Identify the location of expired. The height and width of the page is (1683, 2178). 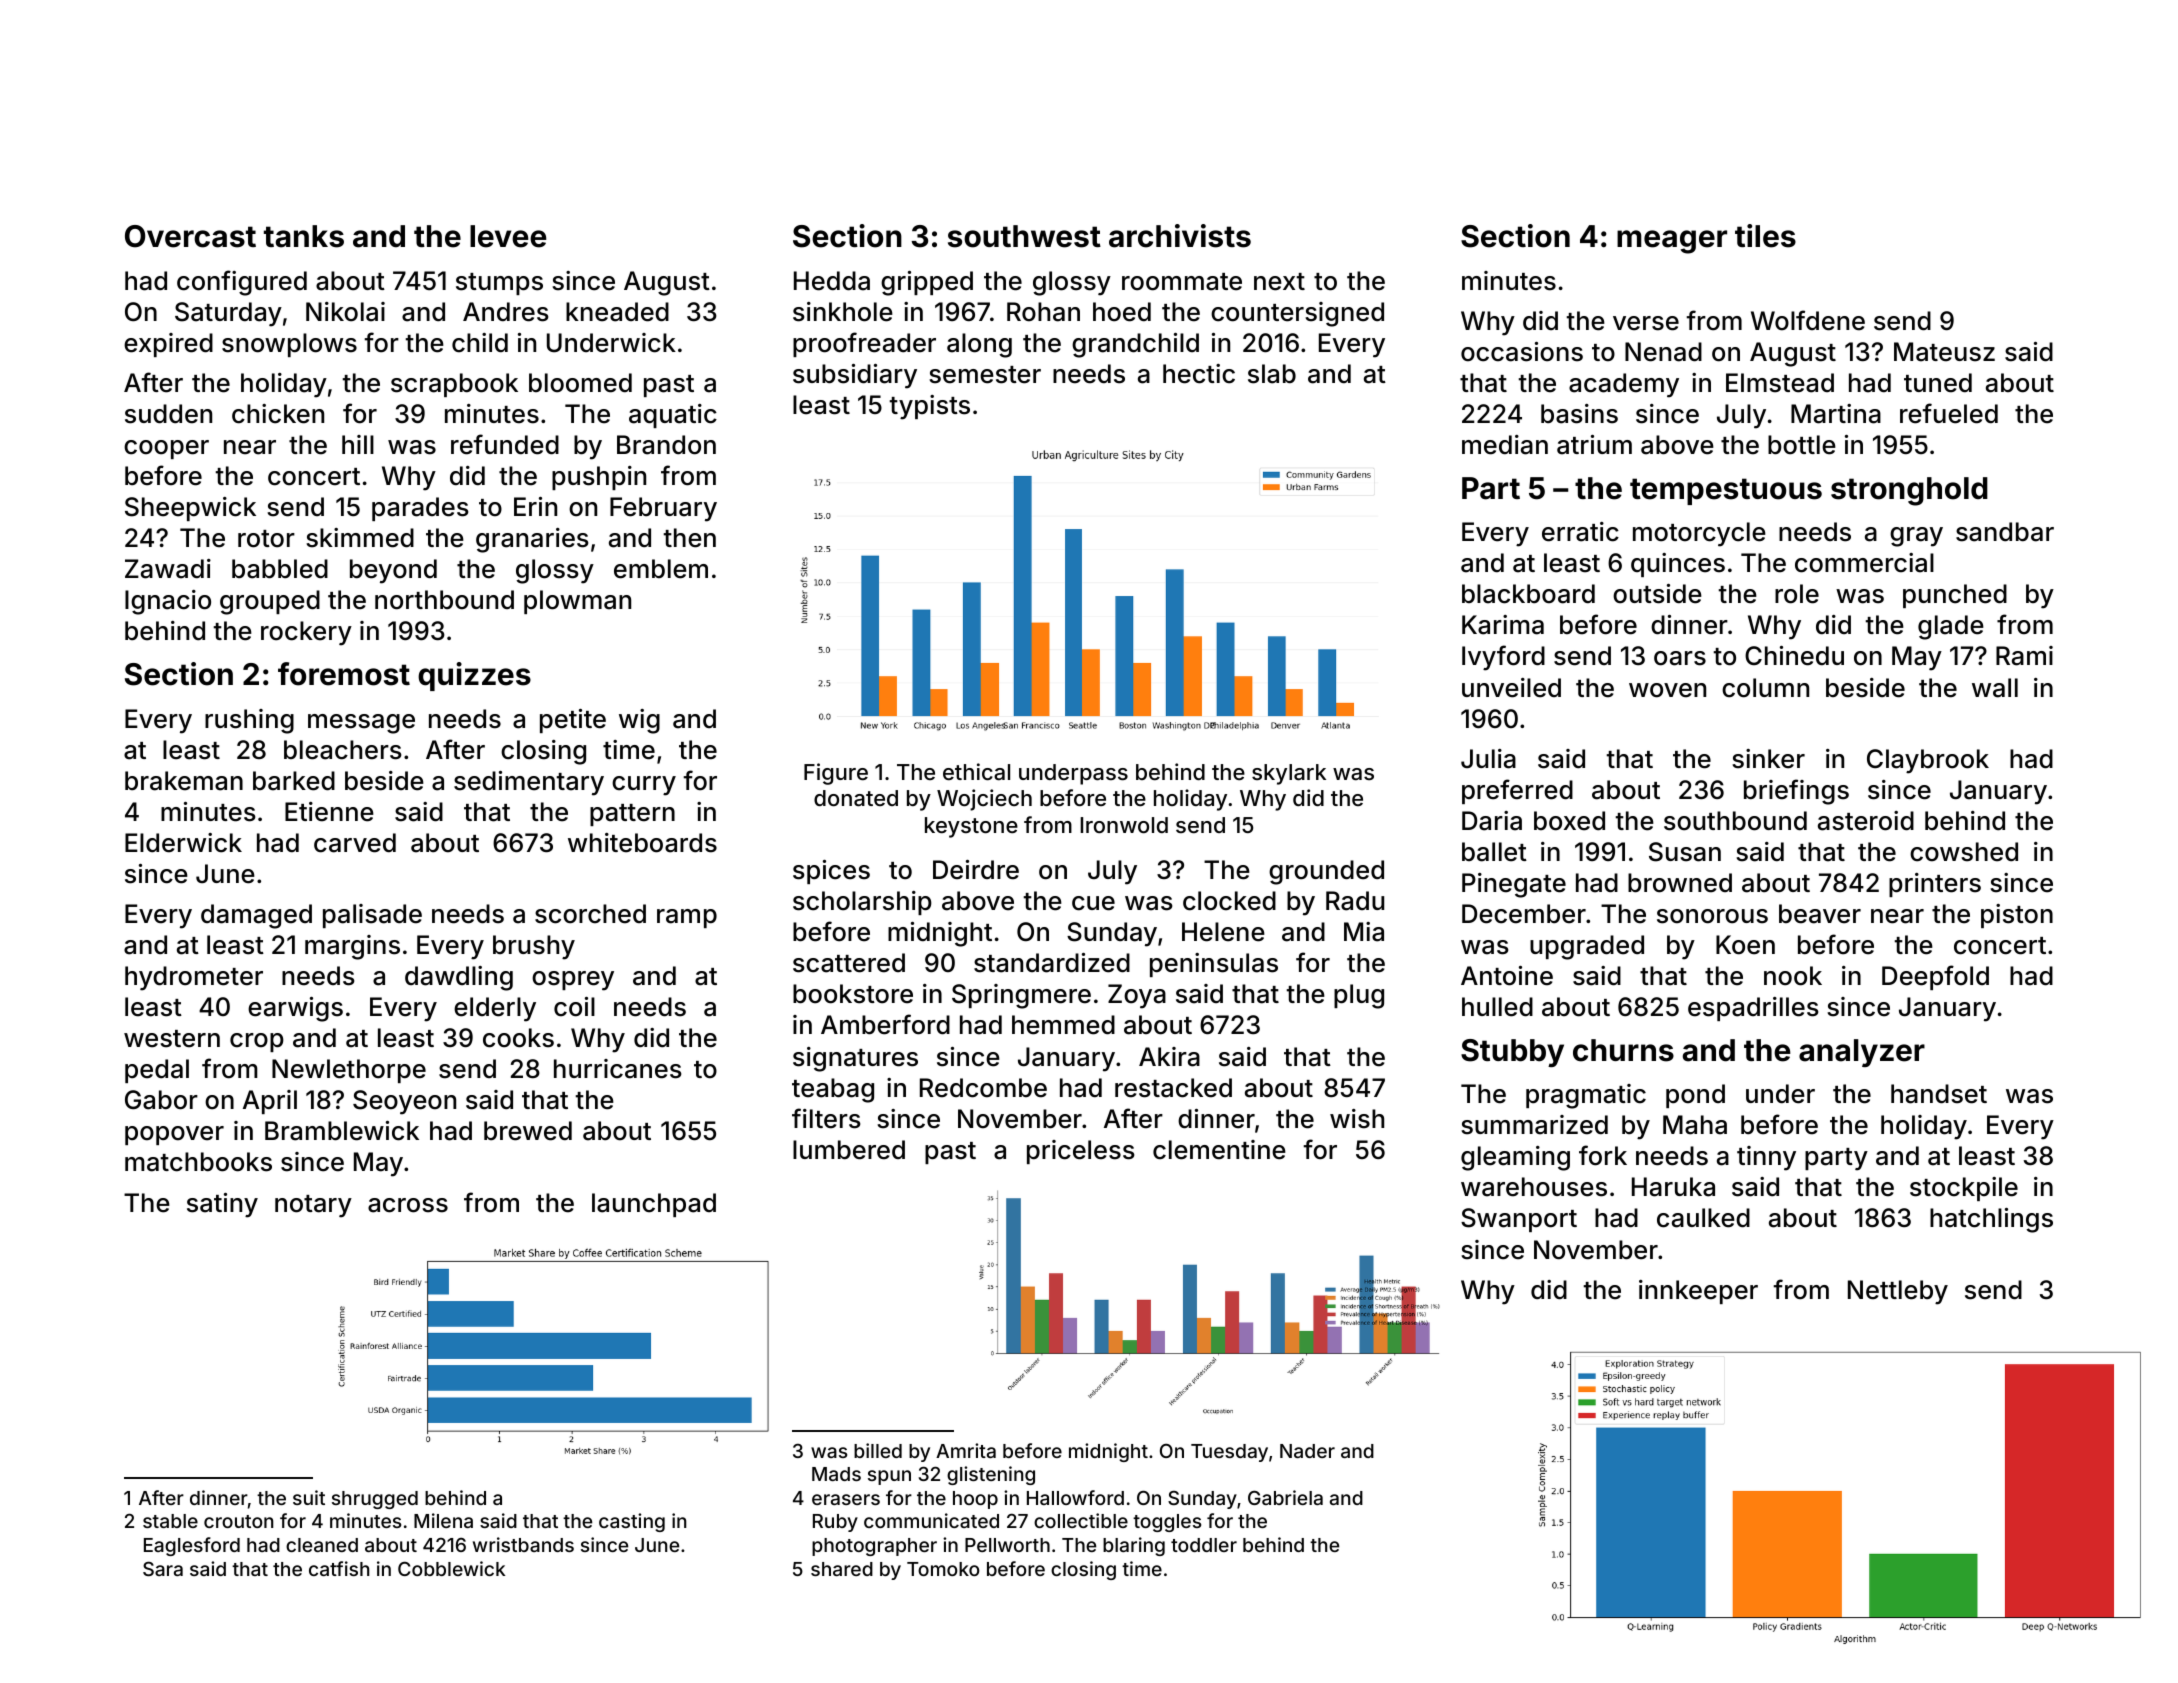
(168, 345).
